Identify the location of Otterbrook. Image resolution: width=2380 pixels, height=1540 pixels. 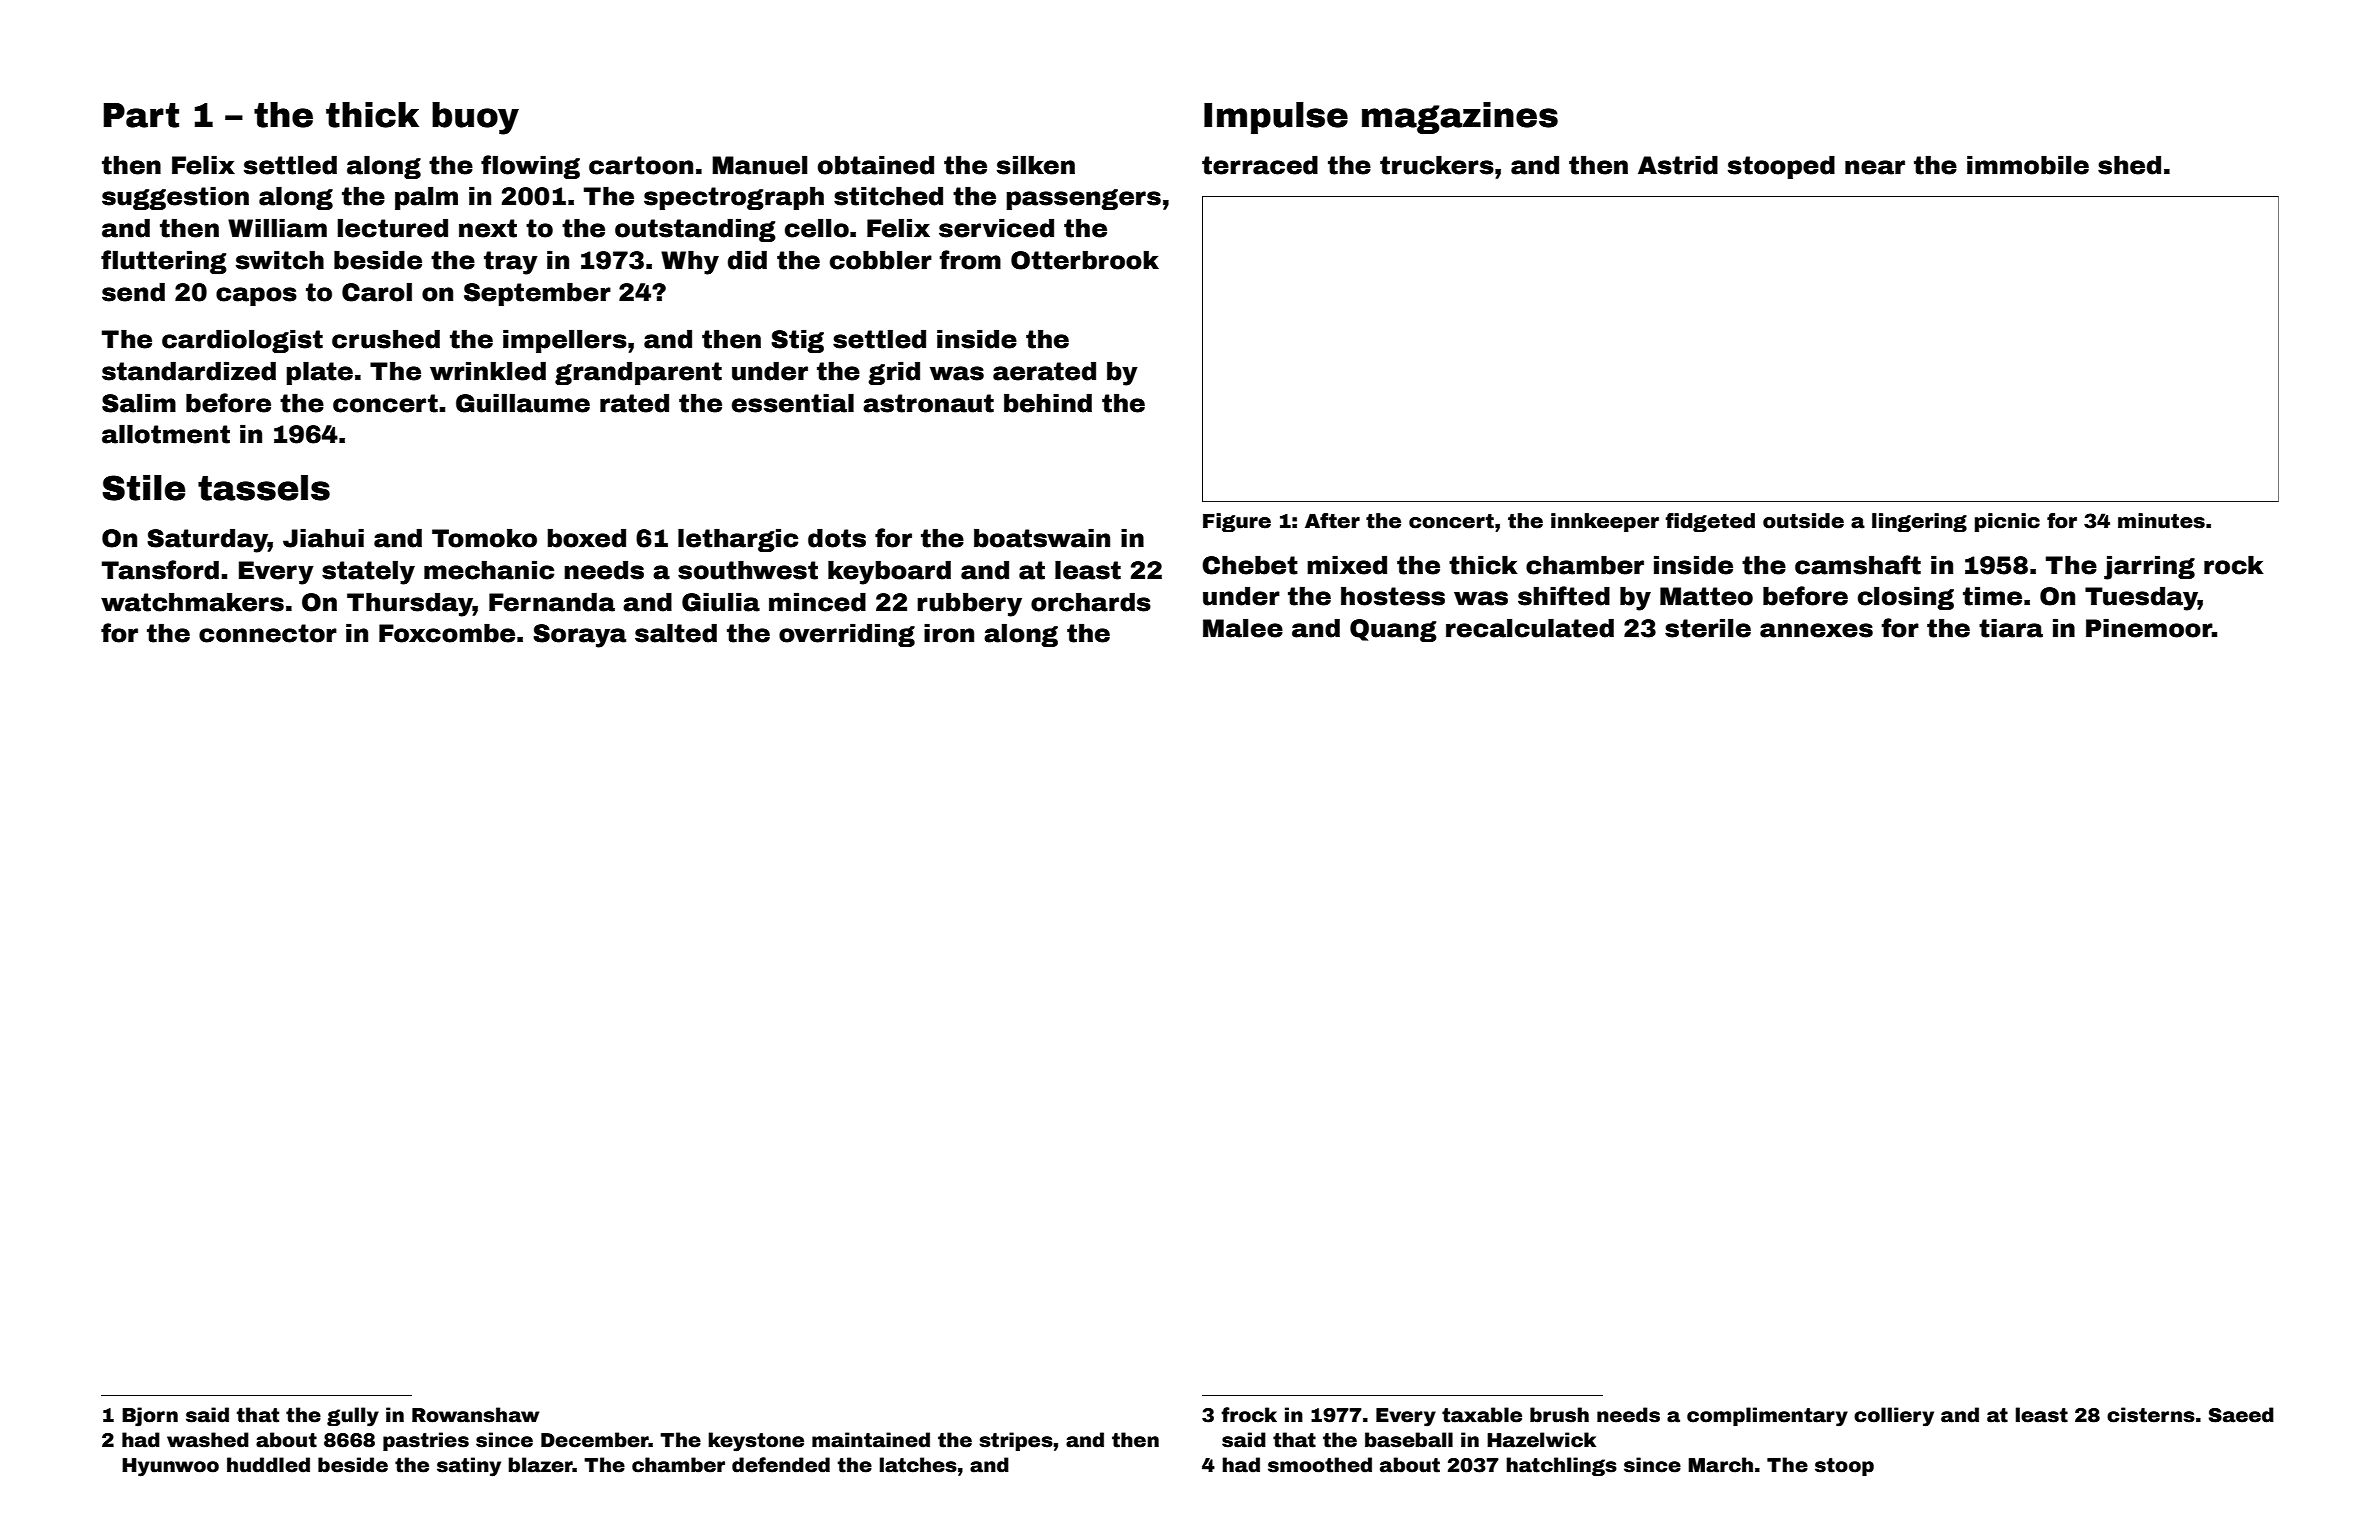
(1085, 260).
